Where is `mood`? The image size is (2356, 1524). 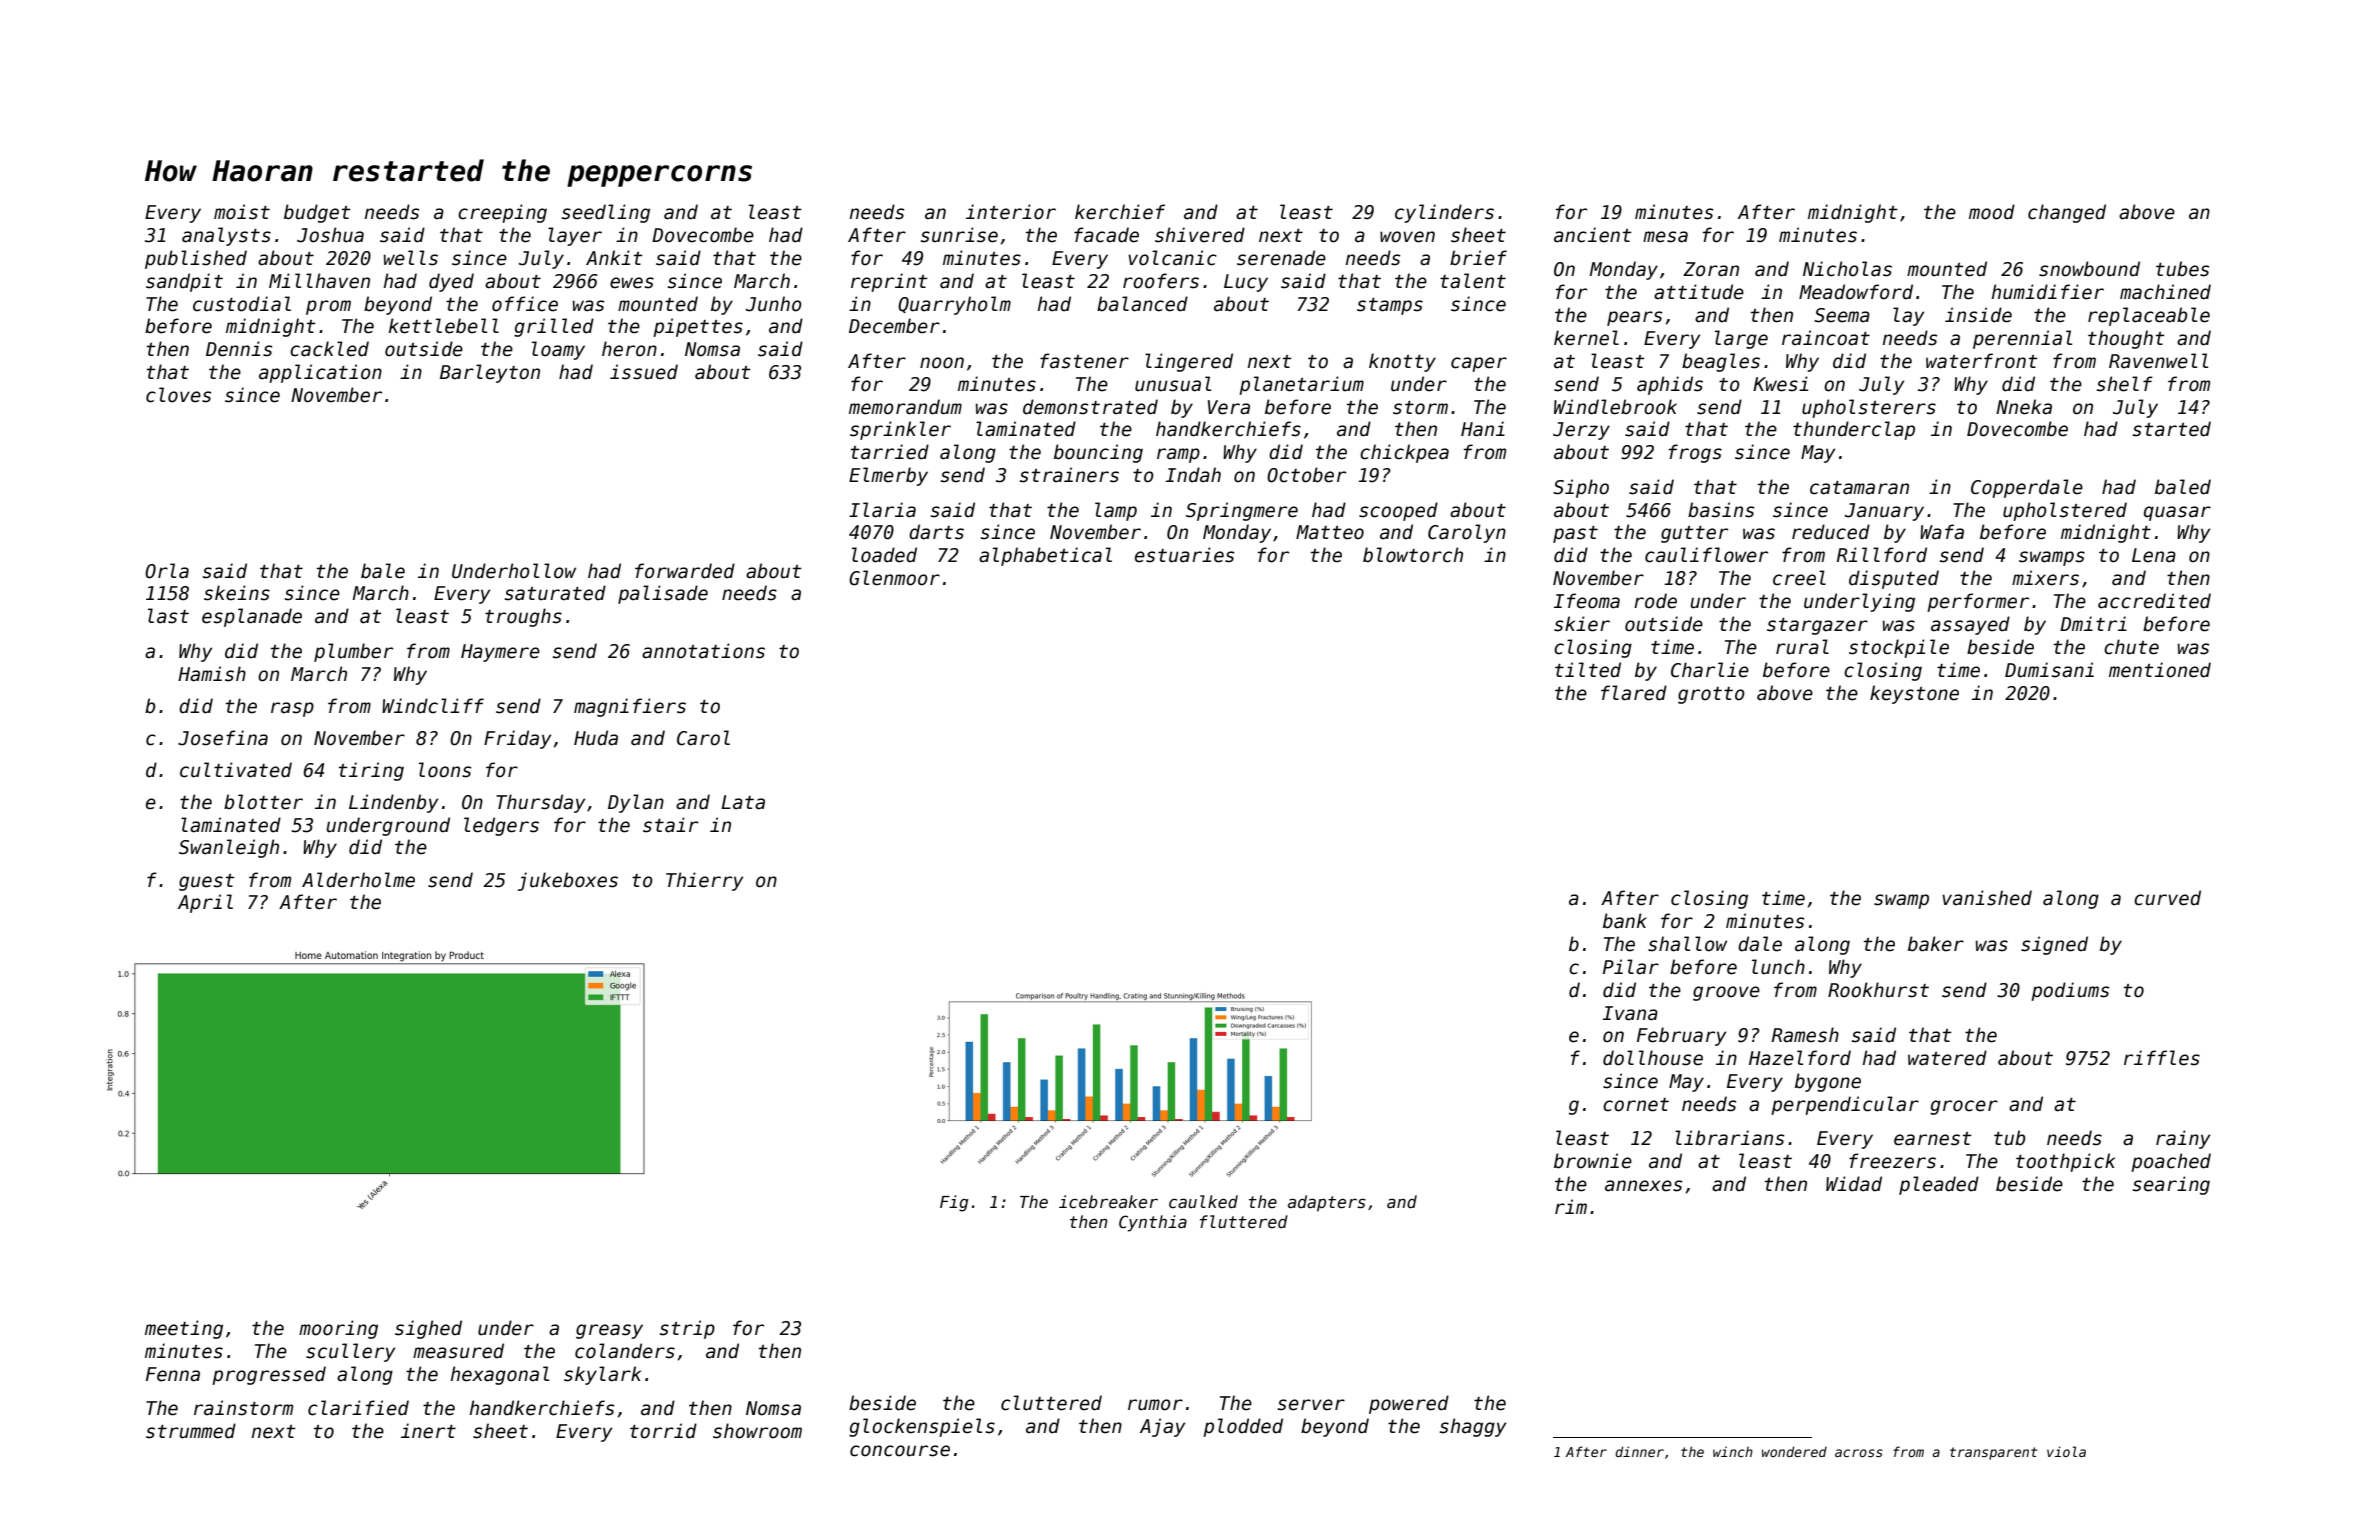
mood is located at coordinates (1992, 212).
